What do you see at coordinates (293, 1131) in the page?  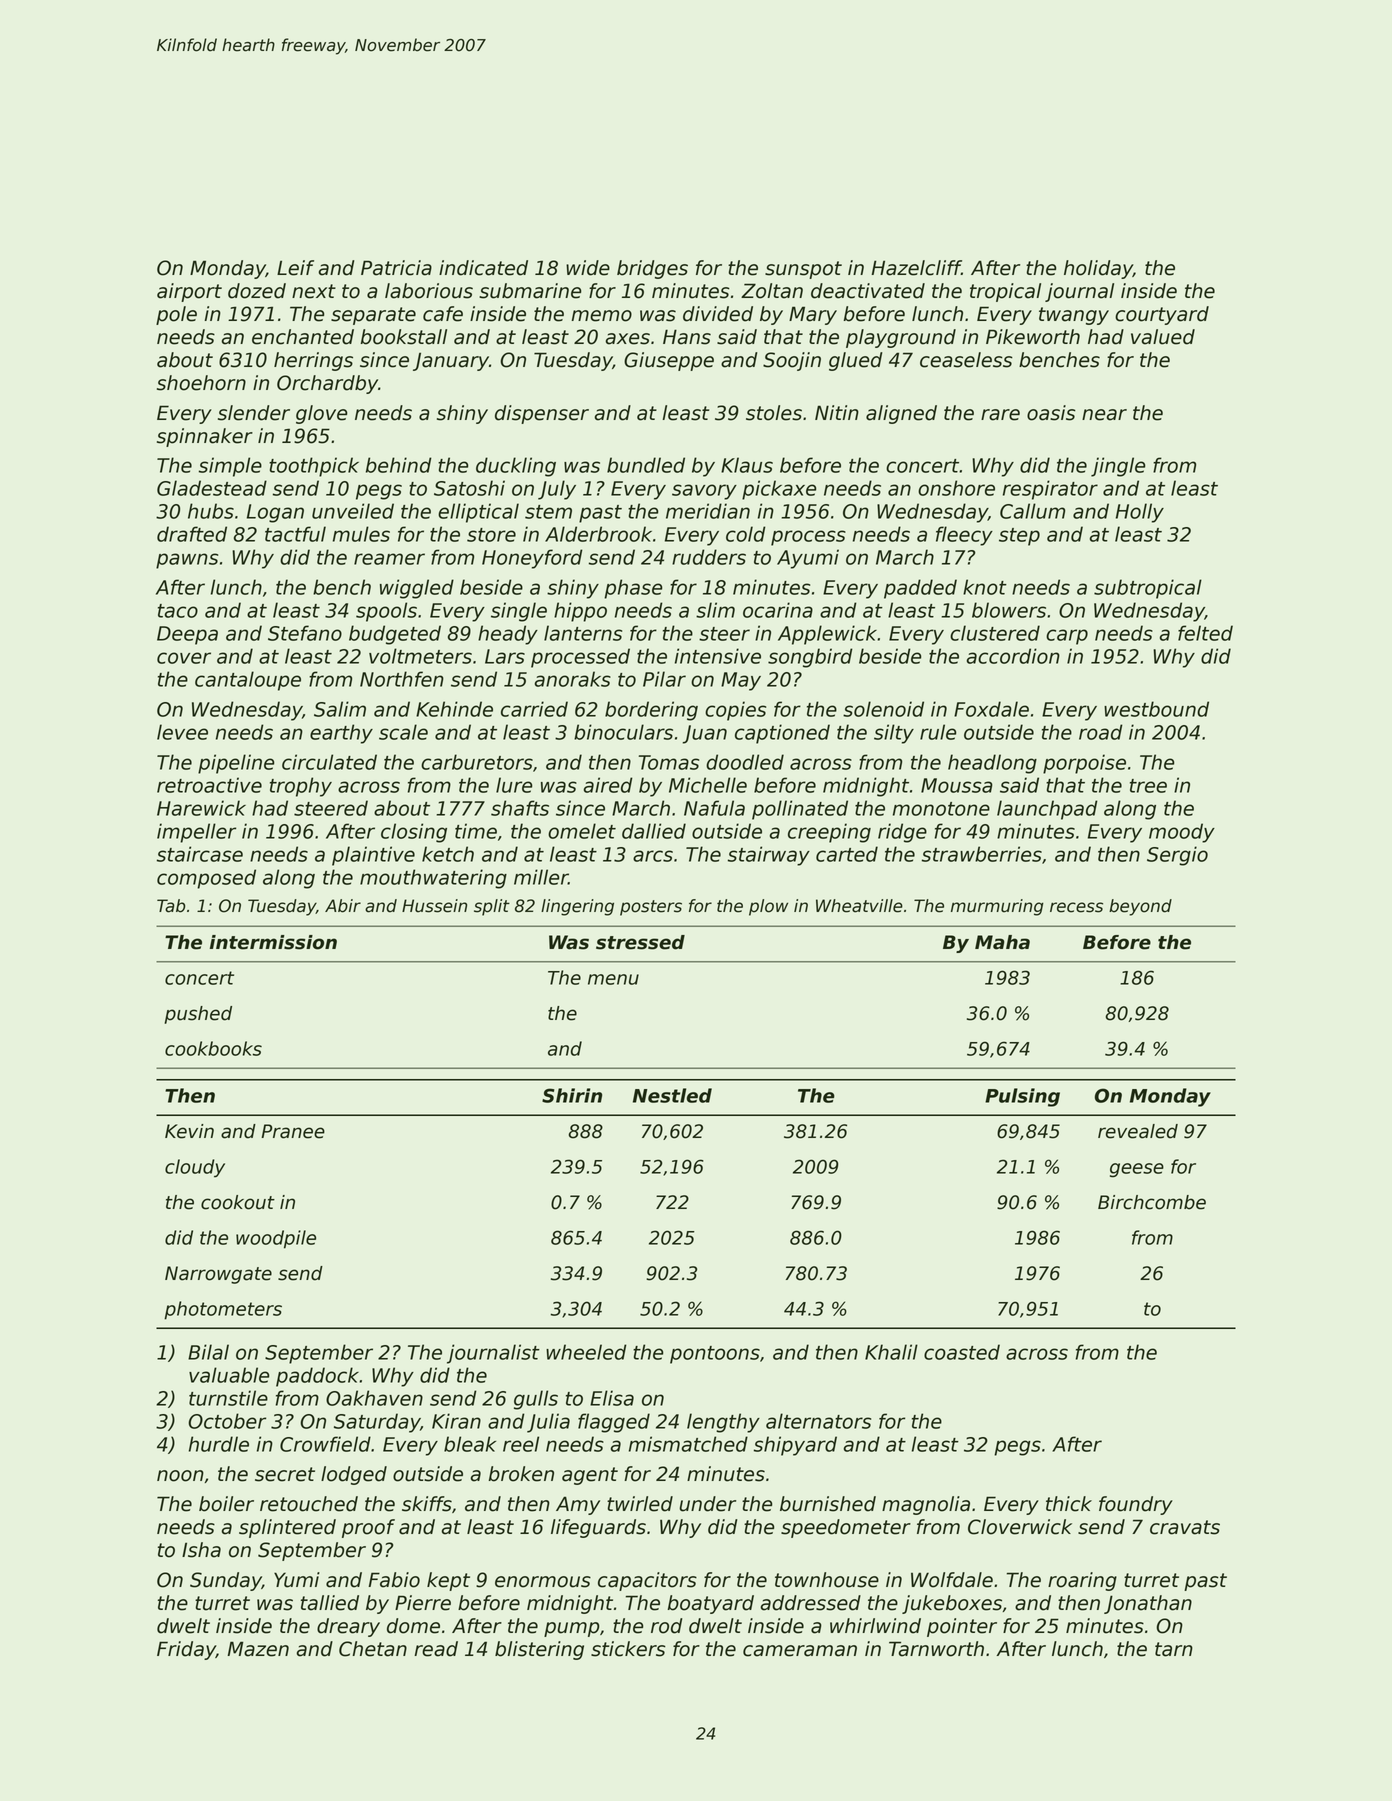 I see `Pranee` at bounding box center [293, 1131].
